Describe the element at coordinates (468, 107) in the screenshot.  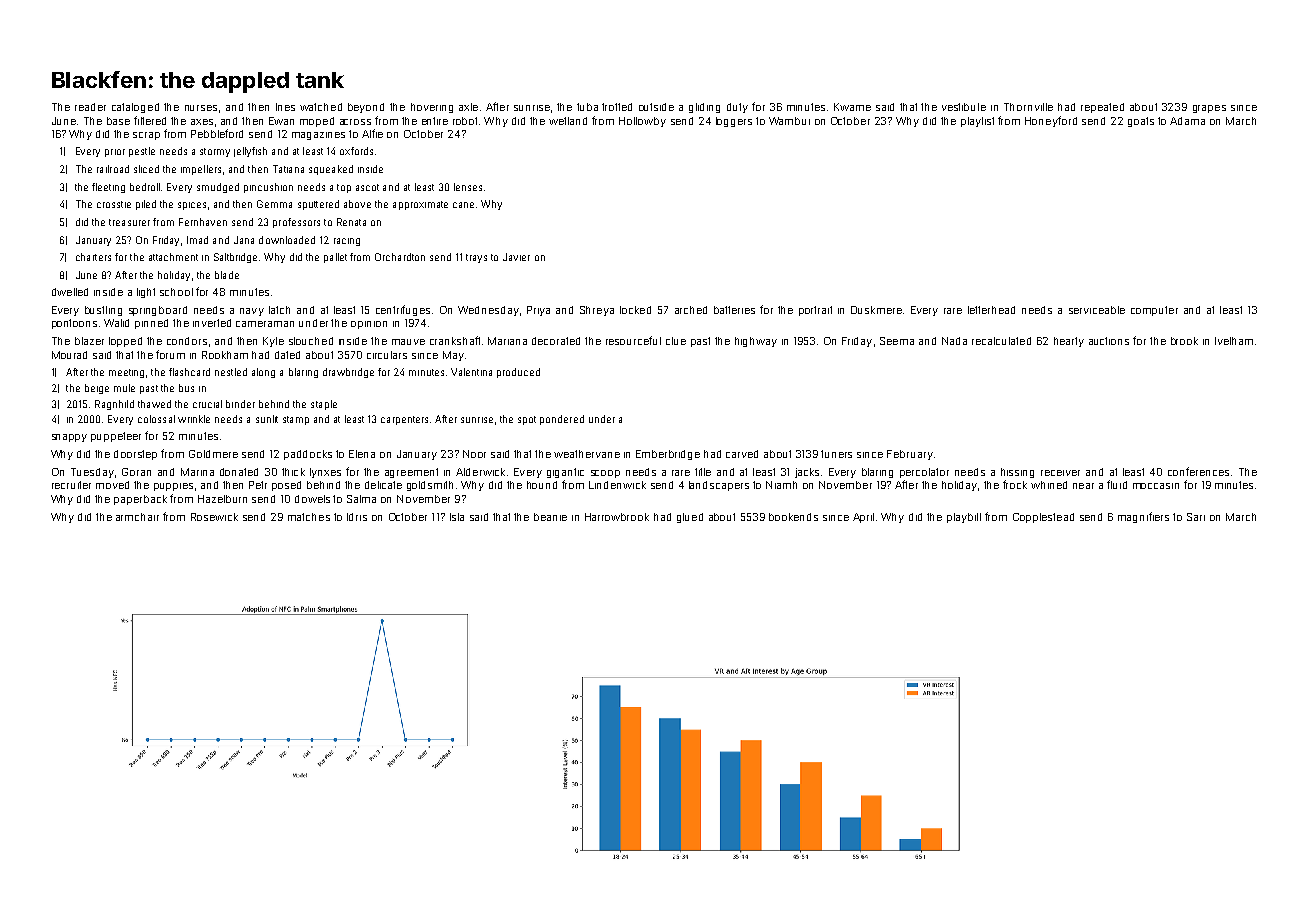
I see `axle` at that location.
